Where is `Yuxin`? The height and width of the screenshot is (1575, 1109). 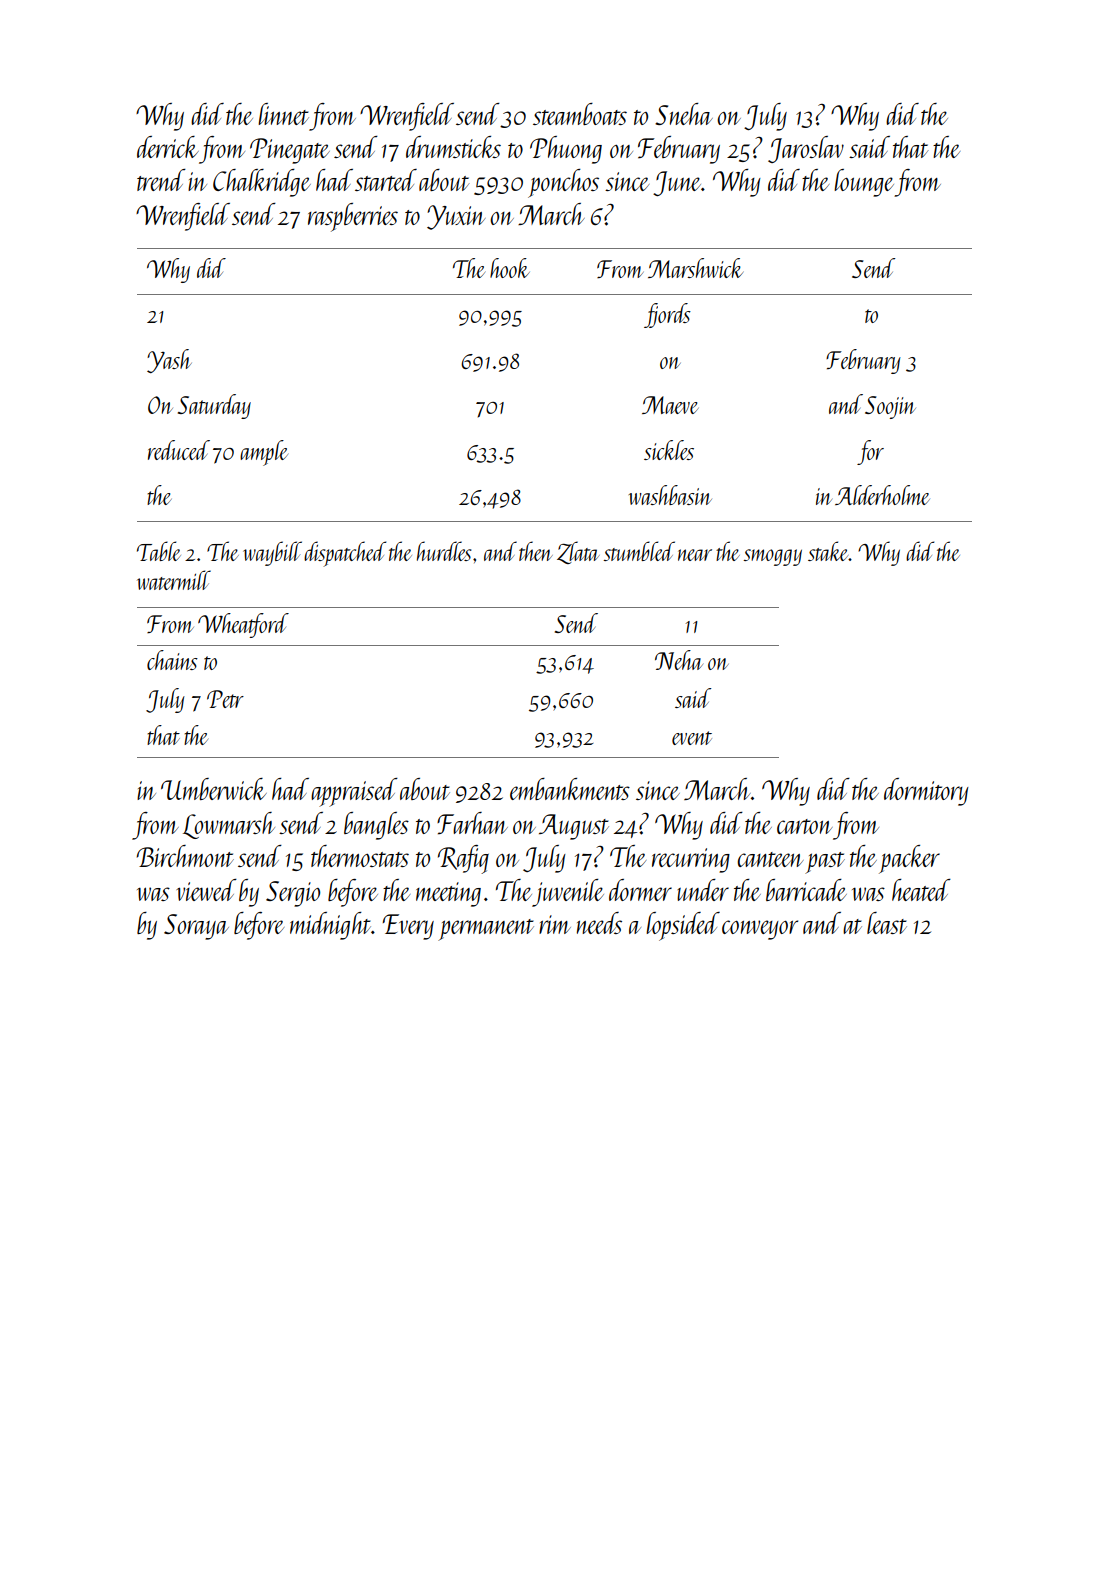 Yuxin is located at coordinates (456, 217).
